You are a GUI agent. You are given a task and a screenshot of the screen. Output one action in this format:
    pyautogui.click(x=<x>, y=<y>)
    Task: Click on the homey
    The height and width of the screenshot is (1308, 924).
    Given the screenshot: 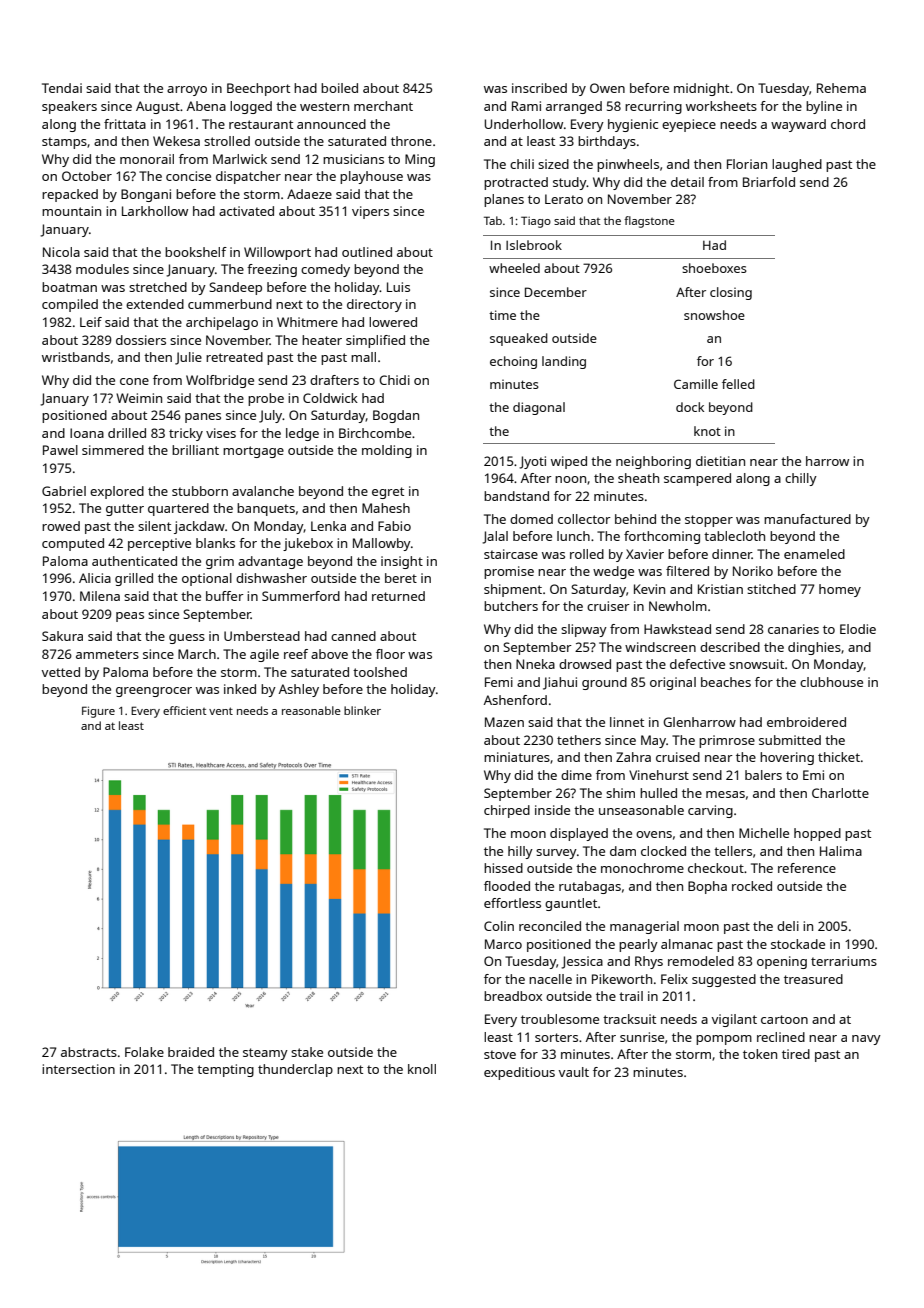 What is the action you would take?
    pyautogui.click(x=840, y=590)
